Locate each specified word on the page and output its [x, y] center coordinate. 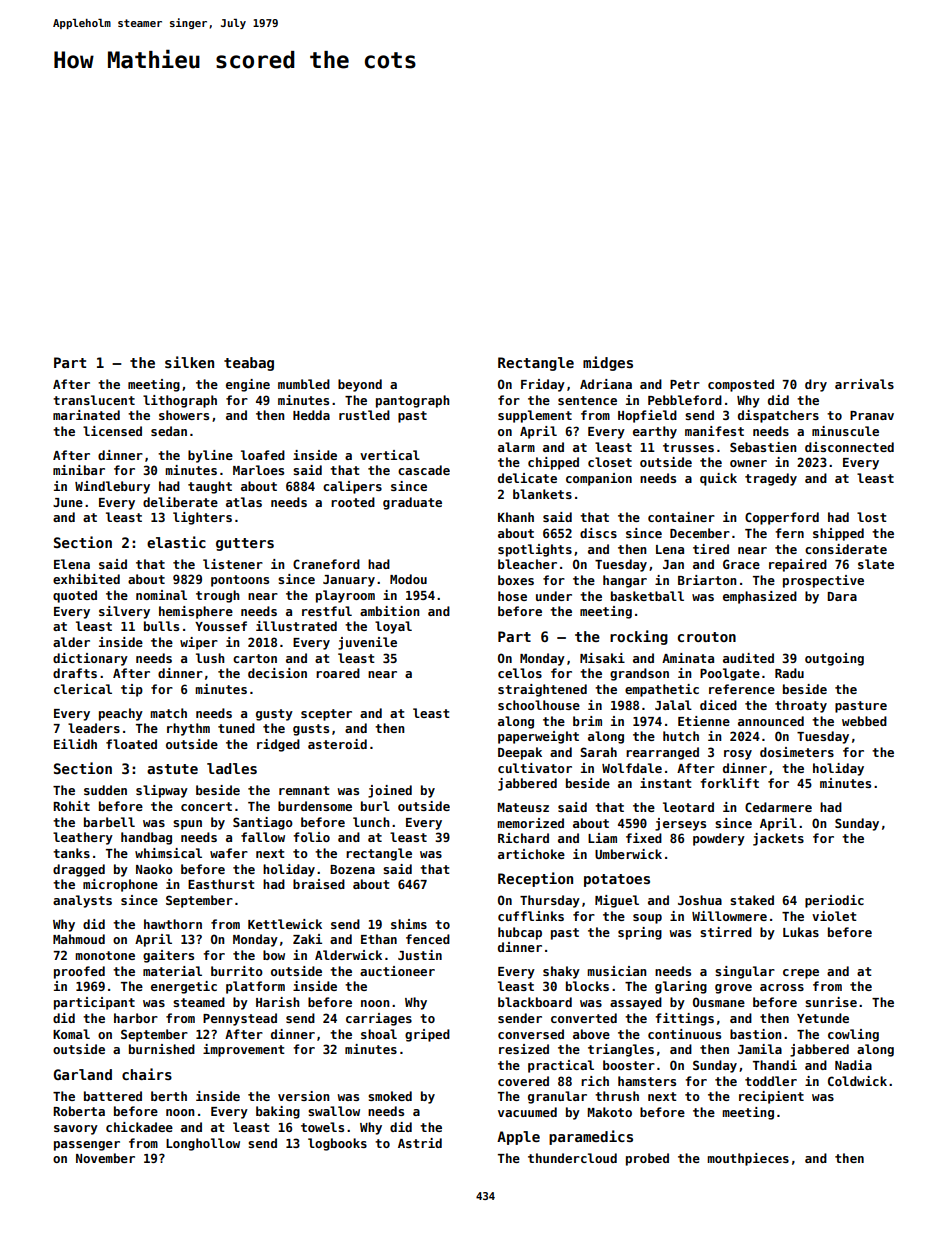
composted [741, 385]
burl [375, 806]
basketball [647, 596]
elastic [176, 542]
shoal [379, 1034]
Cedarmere [778, 807]
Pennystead [240, 1019]
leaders [94, 728]
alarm [516, 447]
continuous [684, 1034]
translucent [94, 400]
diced [718, 705]
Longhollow [203, 1144]
